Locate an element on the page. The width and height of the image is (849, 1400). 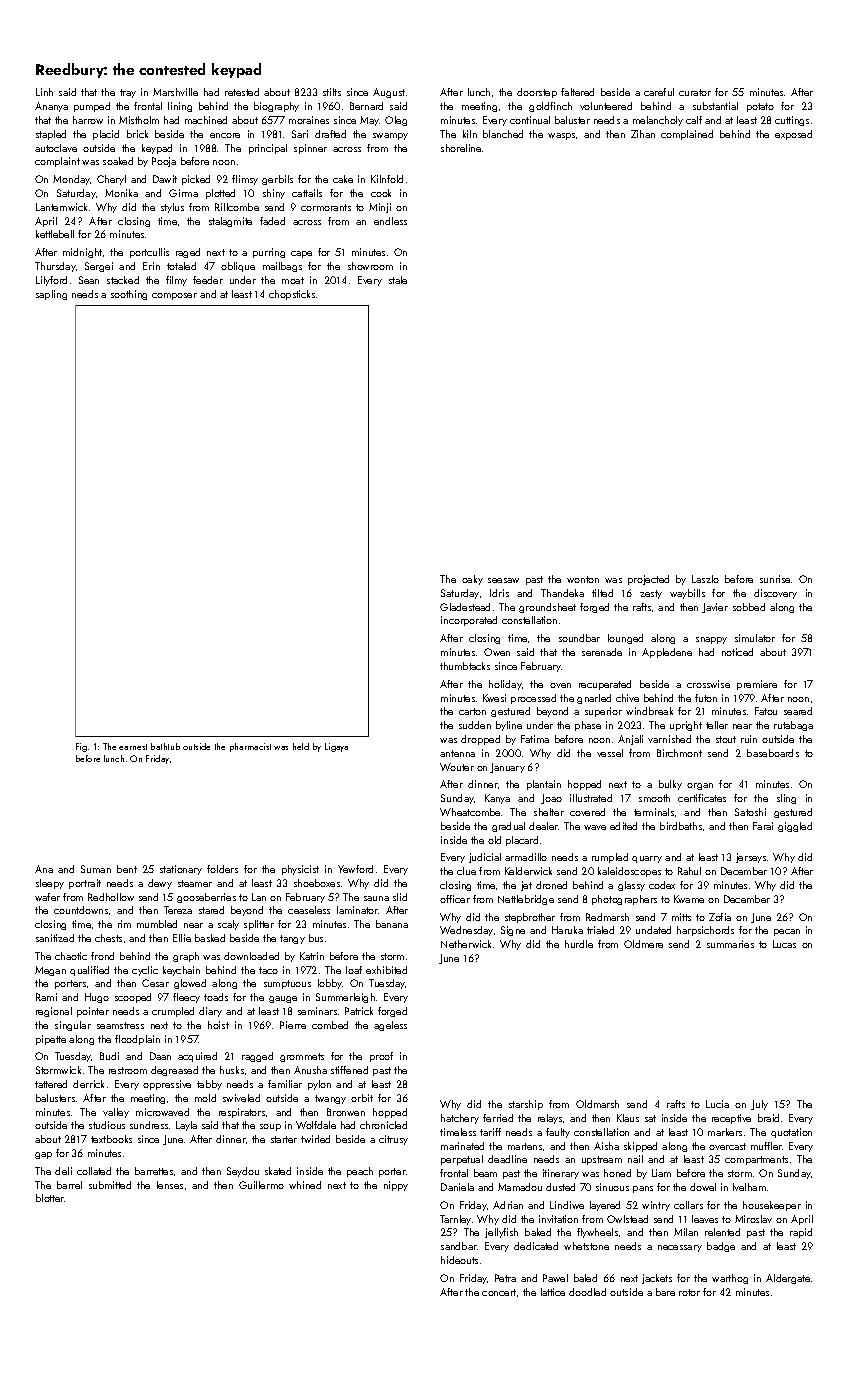
lenses is located at coordinates (170, 1185).
